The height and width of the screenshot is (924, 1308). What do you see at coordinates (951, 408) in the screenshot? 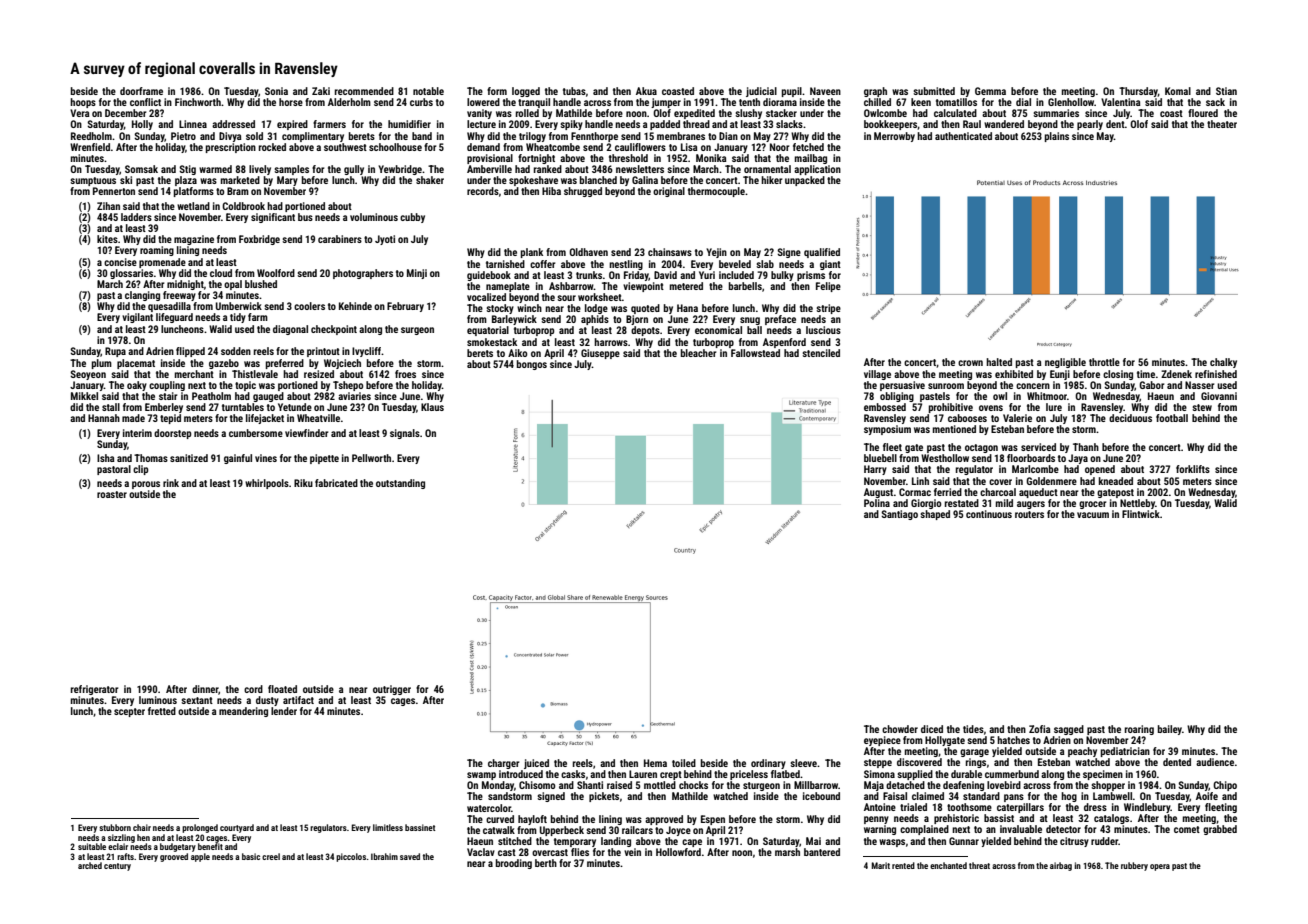
I see `prohibitive` at bounding box center [951, 408].
